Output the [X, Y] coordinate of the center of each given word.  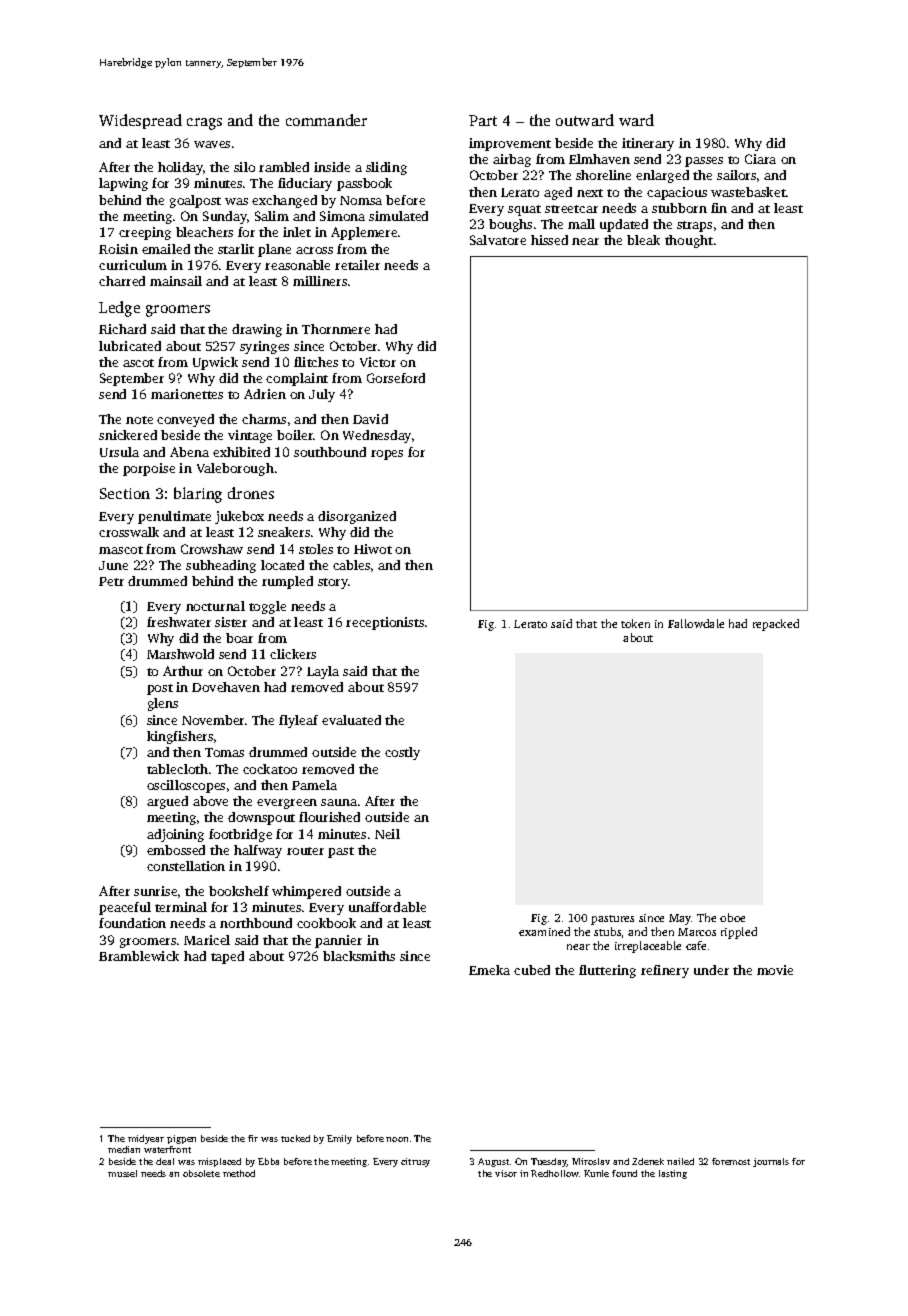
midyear [146, 1139]
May [680, 919]
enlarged [662, 176]
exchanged [284, 201]
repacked [776, 625]
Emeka [489, 970]
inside [332, 167]
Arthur [183, 671]
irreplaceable [648, 947]
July [322, 395]
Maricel [207, 940]
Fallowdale [696, 623]
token [635, 623]
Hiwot [373, 549]
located [282, 565]
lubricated [130, 346]
